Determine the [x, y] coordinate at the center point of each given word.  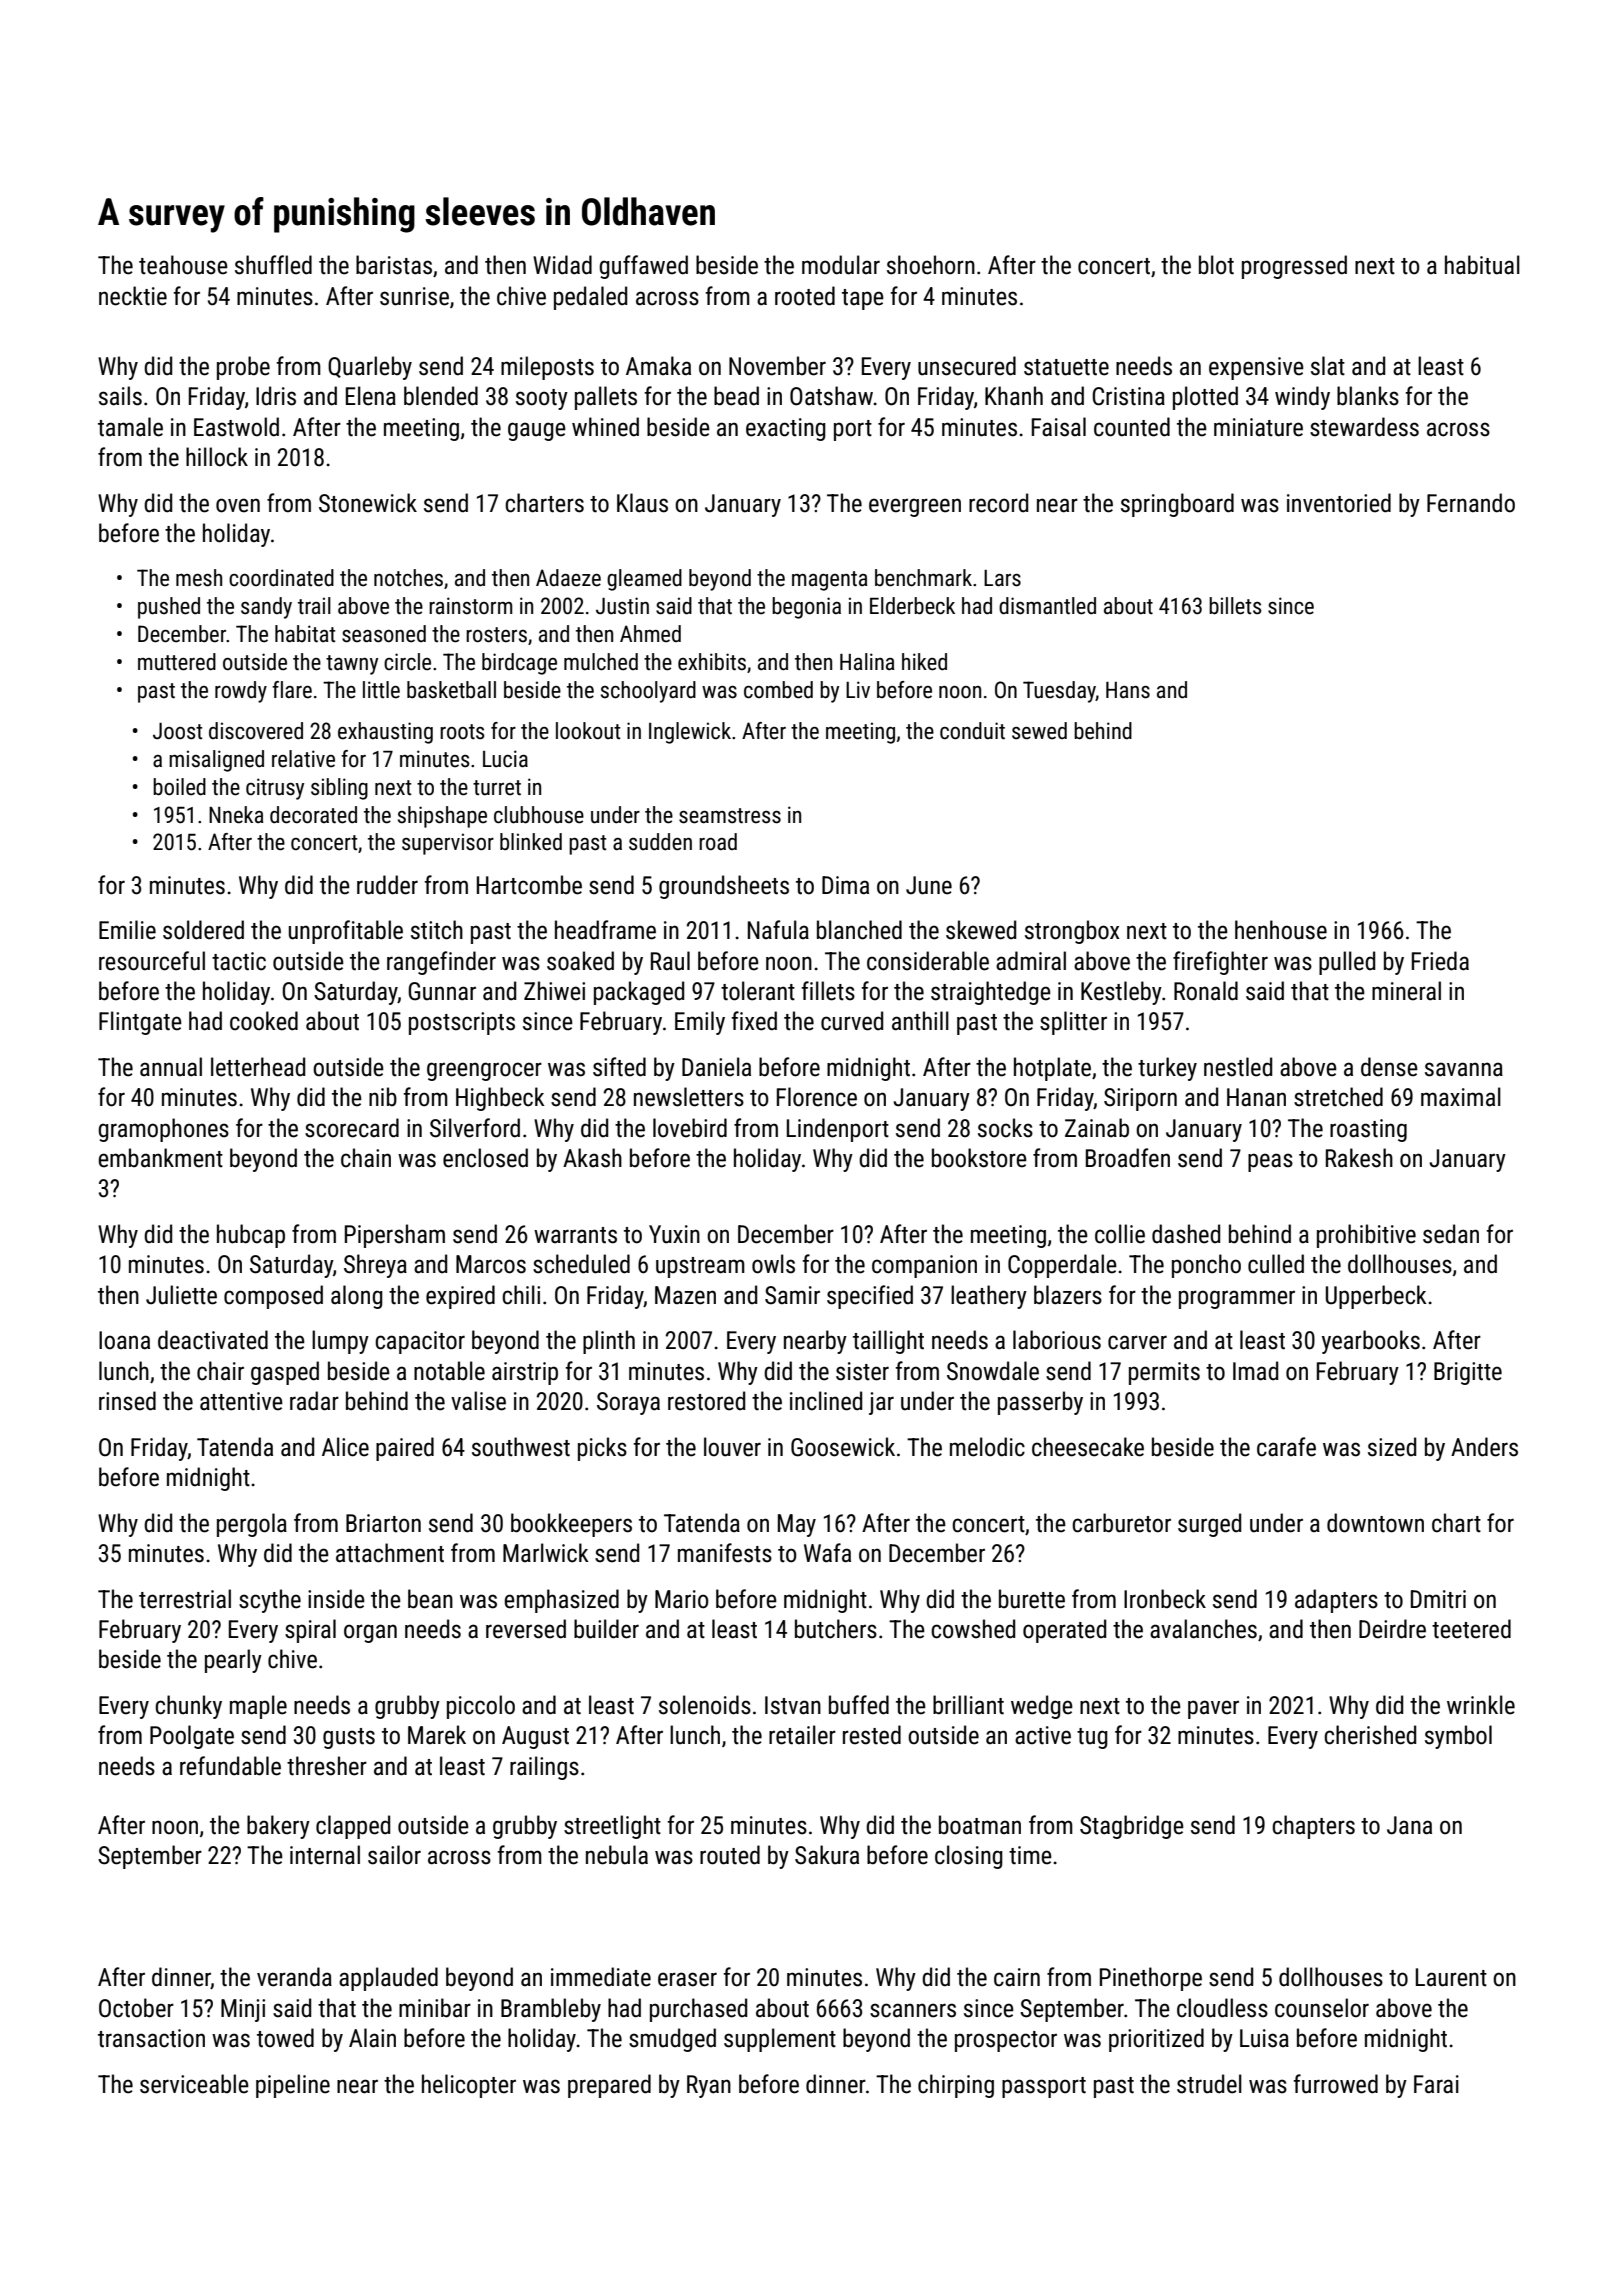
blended [441, 396]
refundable [230, 1766]
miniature [1258, 427]
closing [969, 1857]
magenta [830, 581]
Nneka [236, 815]
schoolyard [648, 692]
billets [1235, 606]
